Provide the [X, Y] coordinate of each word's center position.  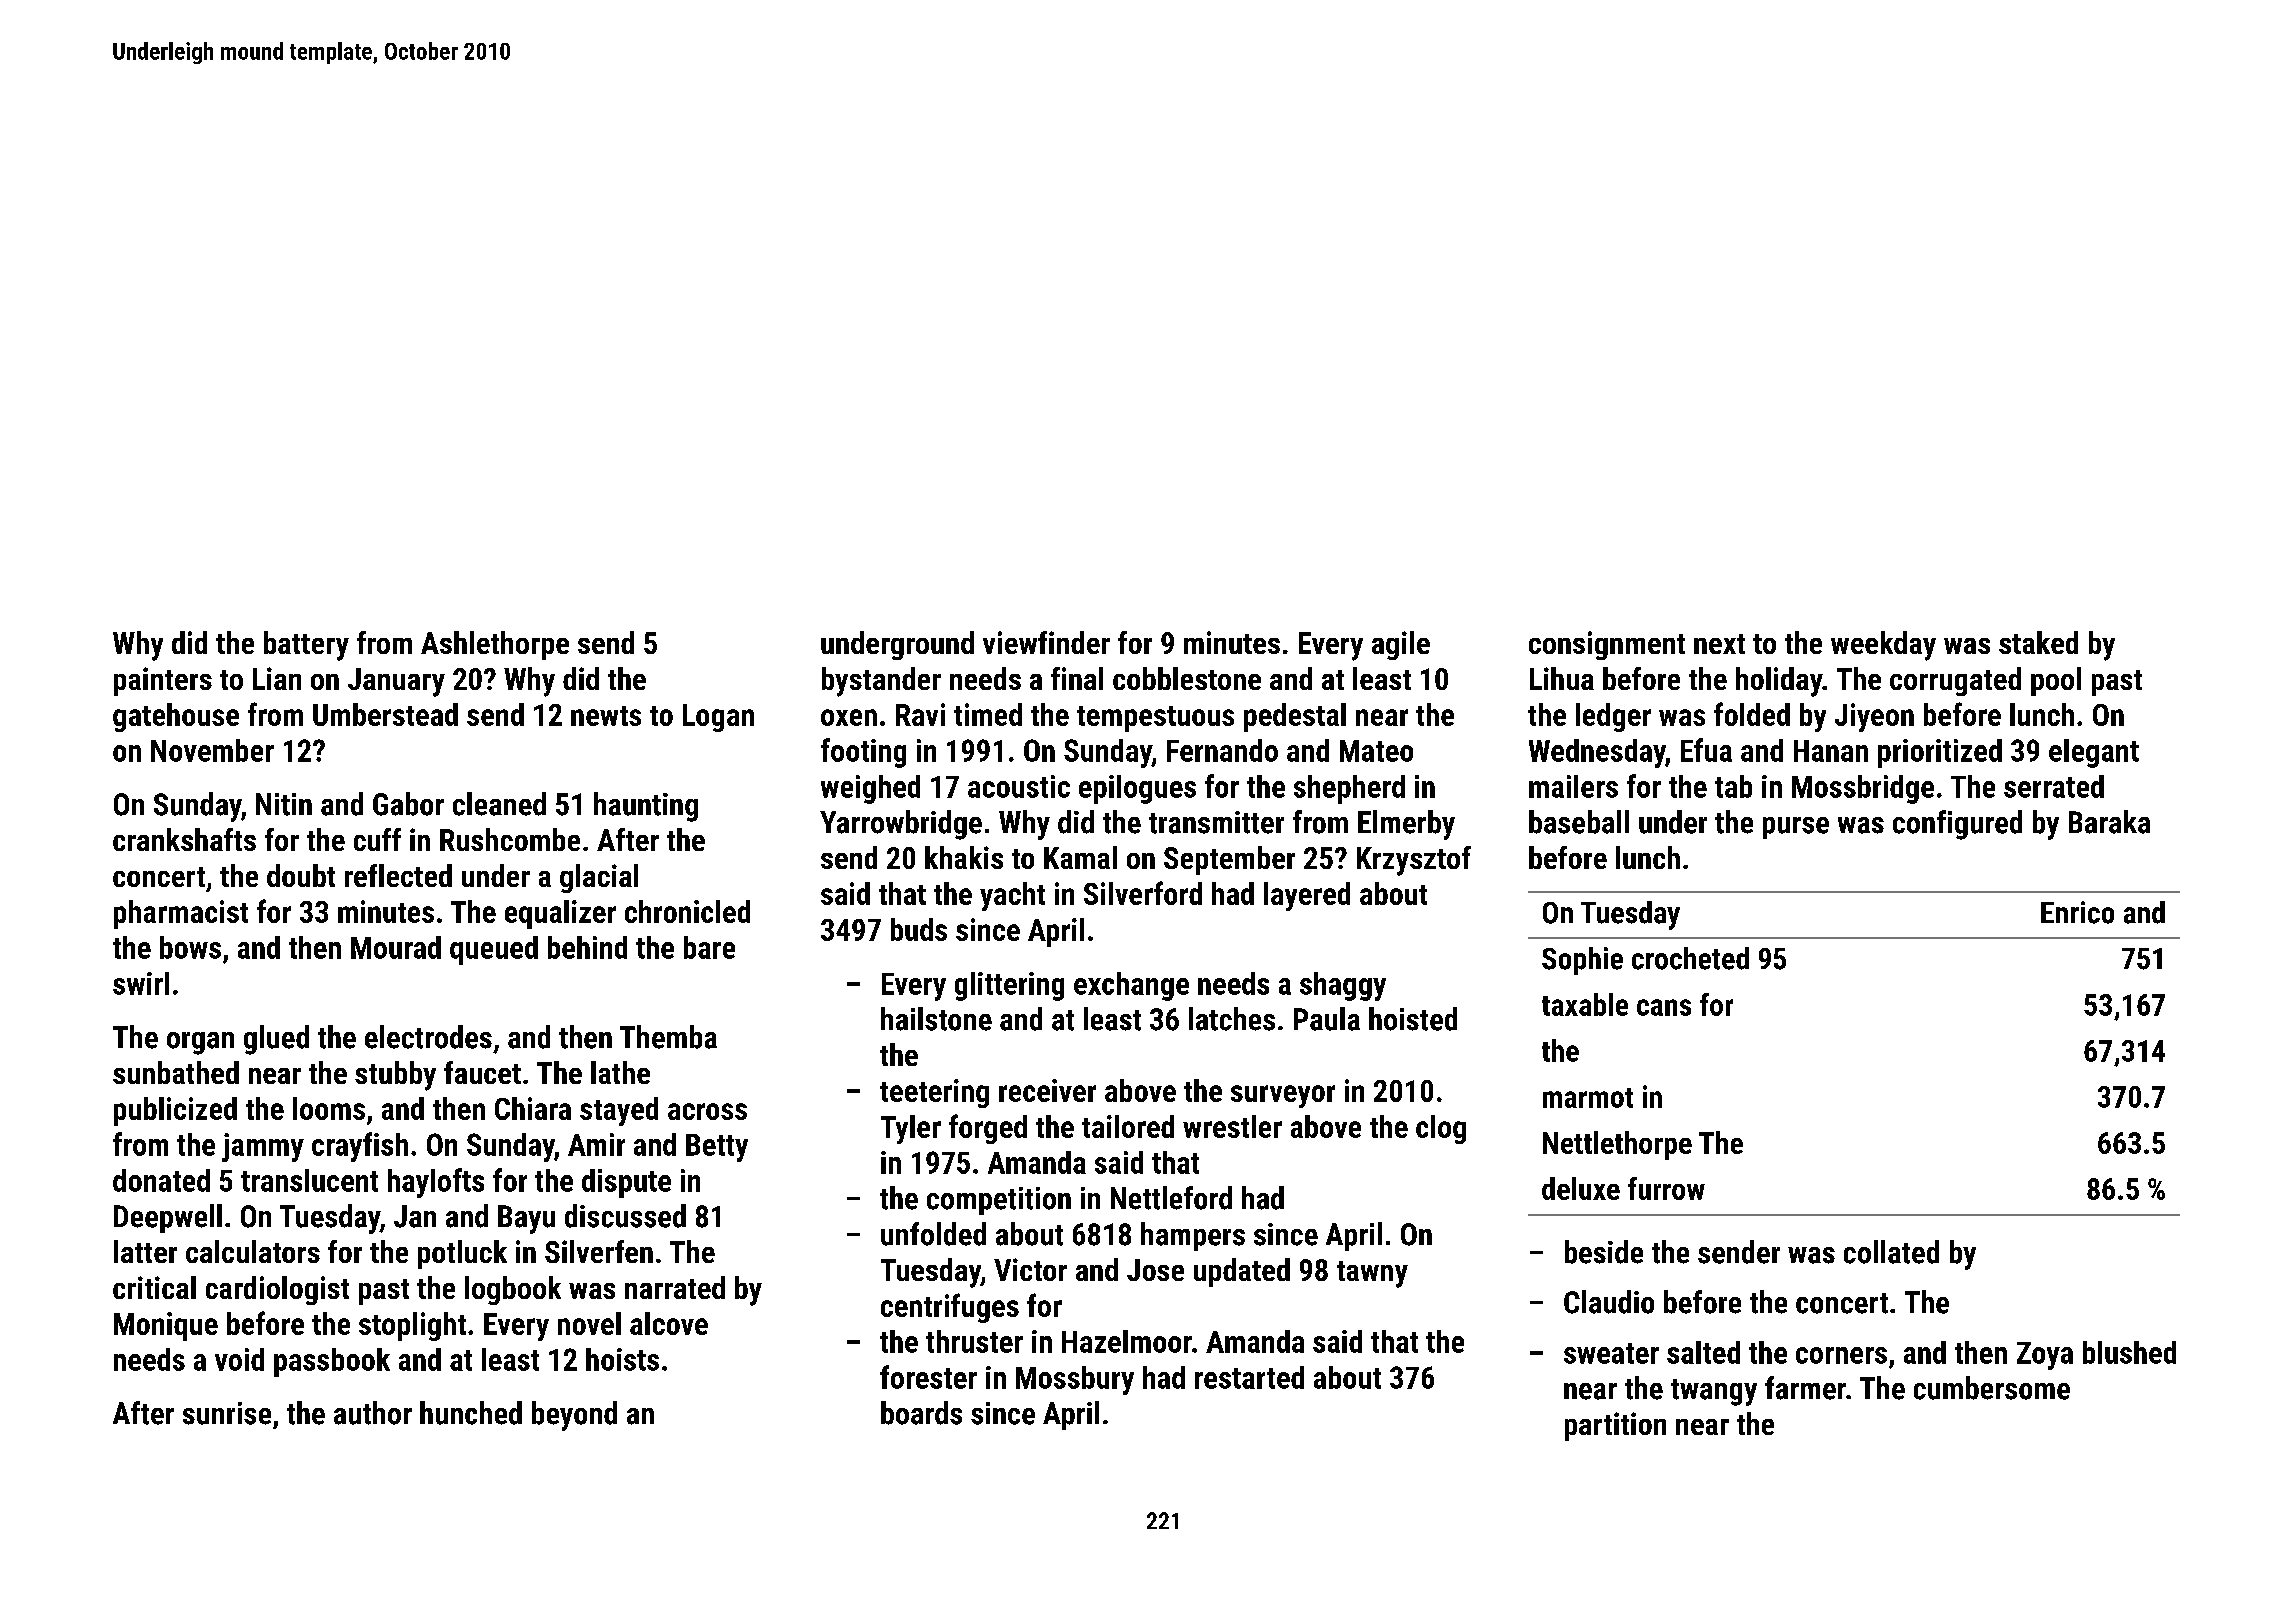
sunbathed [176, 1072]
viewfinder [1046, 642]
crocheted [1690, 958]
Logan [718, 718]
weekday [1883, 646]
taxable [1585, 1004]
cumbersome [1992, 1388]
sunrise [227, 1413]
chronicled [687, 911]
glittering [1009, 986]
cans [1664, 1007]
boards [921, 1413]
